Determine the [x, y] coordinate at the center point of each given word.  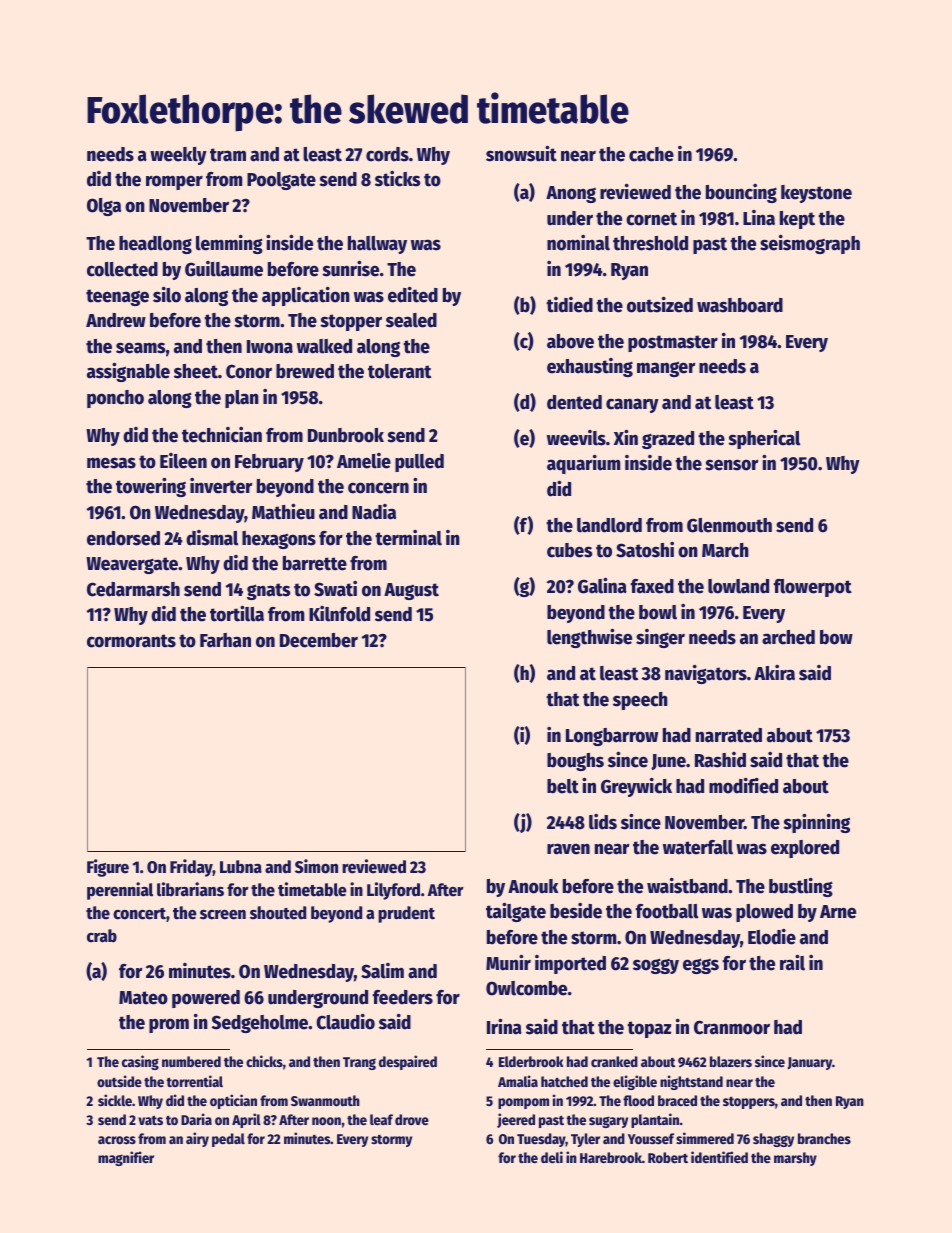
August [411, 591]
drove [412, 1119]
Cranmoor [732, 1027]
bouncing [741, 193]
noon [326, 1121]
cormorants [131, 641]
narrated [729, 735]
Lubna [241, 867]
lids [603, 822]
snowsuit [521, 154]
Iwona [270, 347]
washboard [740, 305]
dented [574, 402]
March [725, 550]
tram [228, 155]
